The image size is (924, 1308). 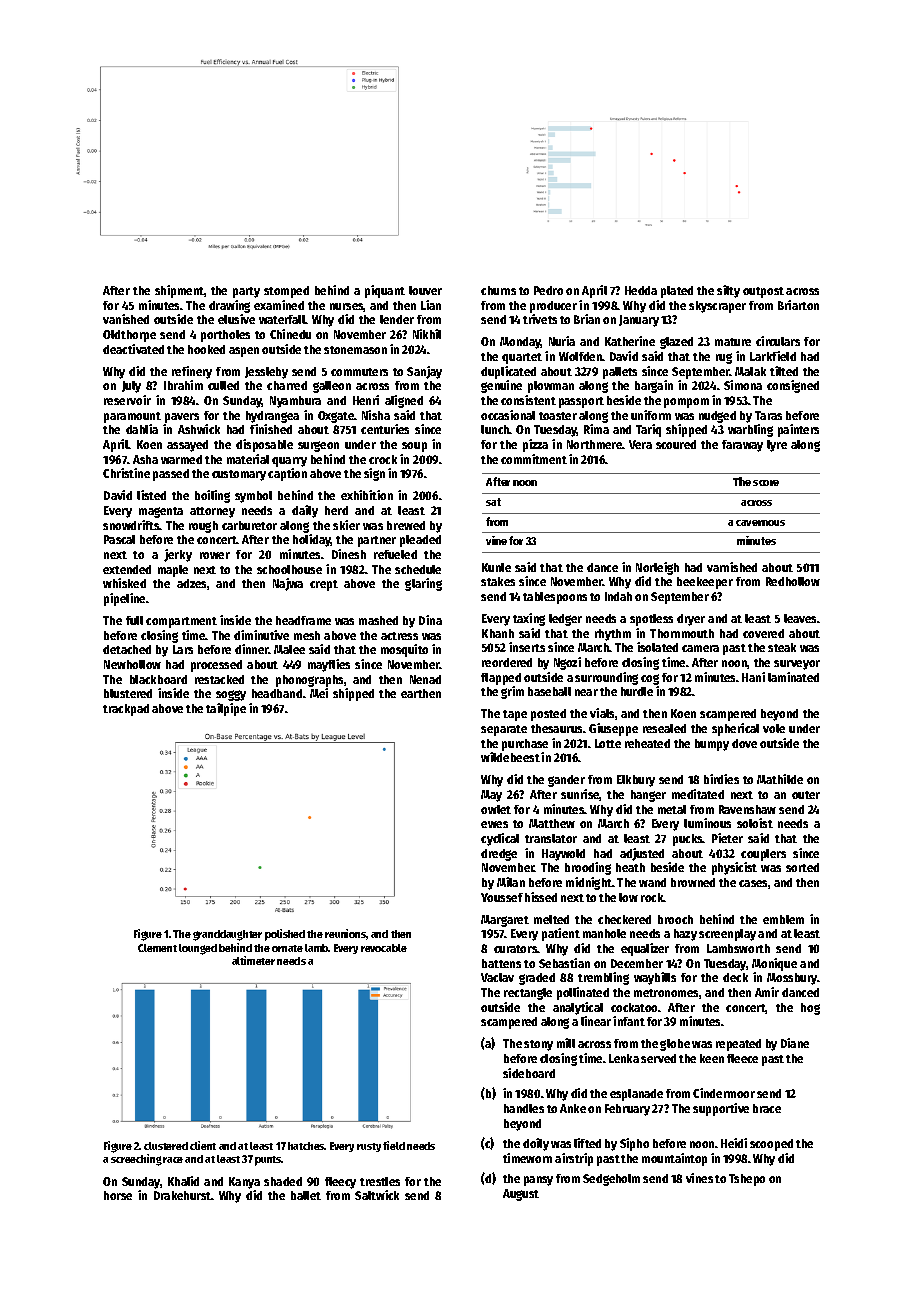 I want to click on Sanjay, so click(x=424, y=372).
